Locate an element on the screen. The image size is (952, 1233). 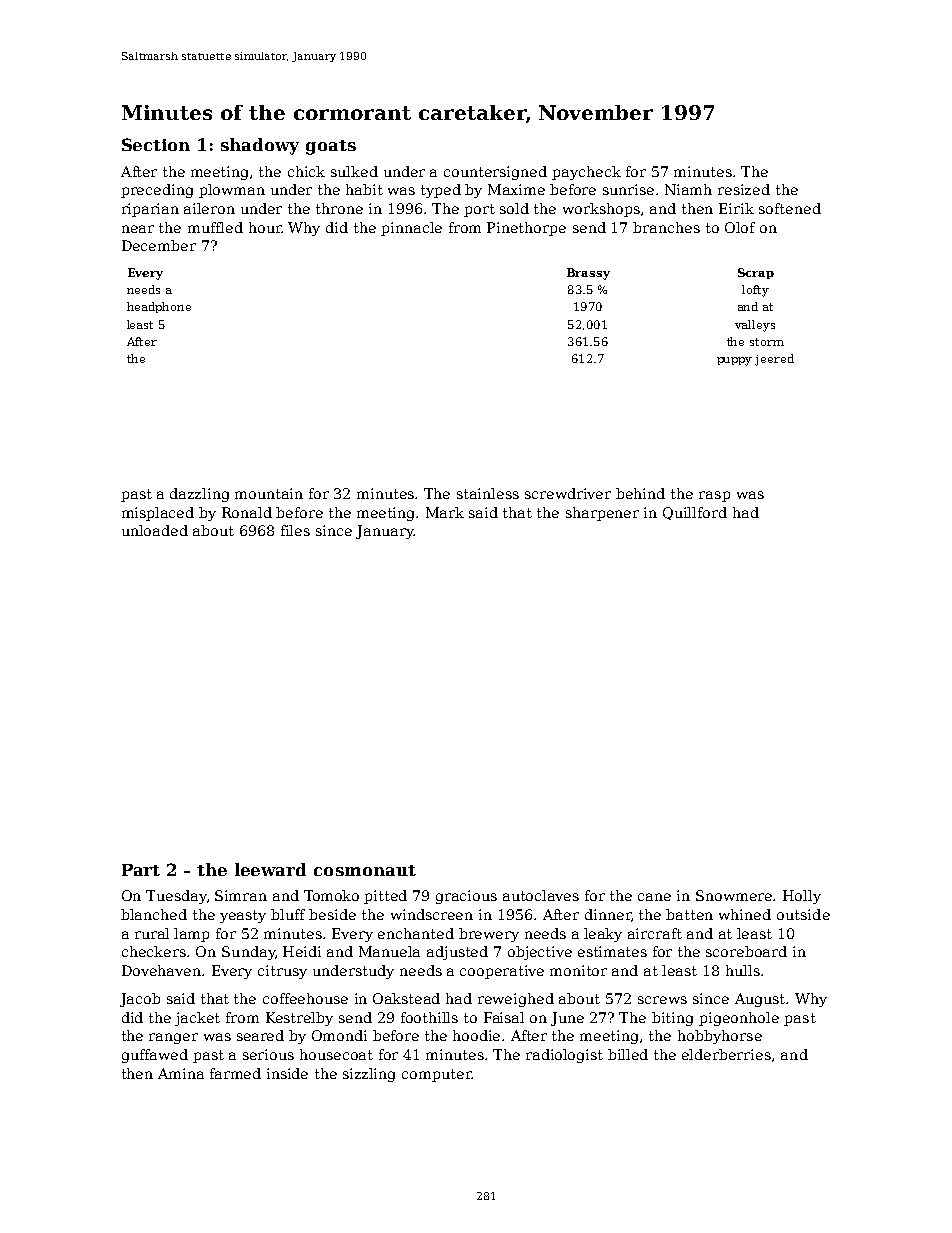
Mark is located at coordinates (445, 512).
